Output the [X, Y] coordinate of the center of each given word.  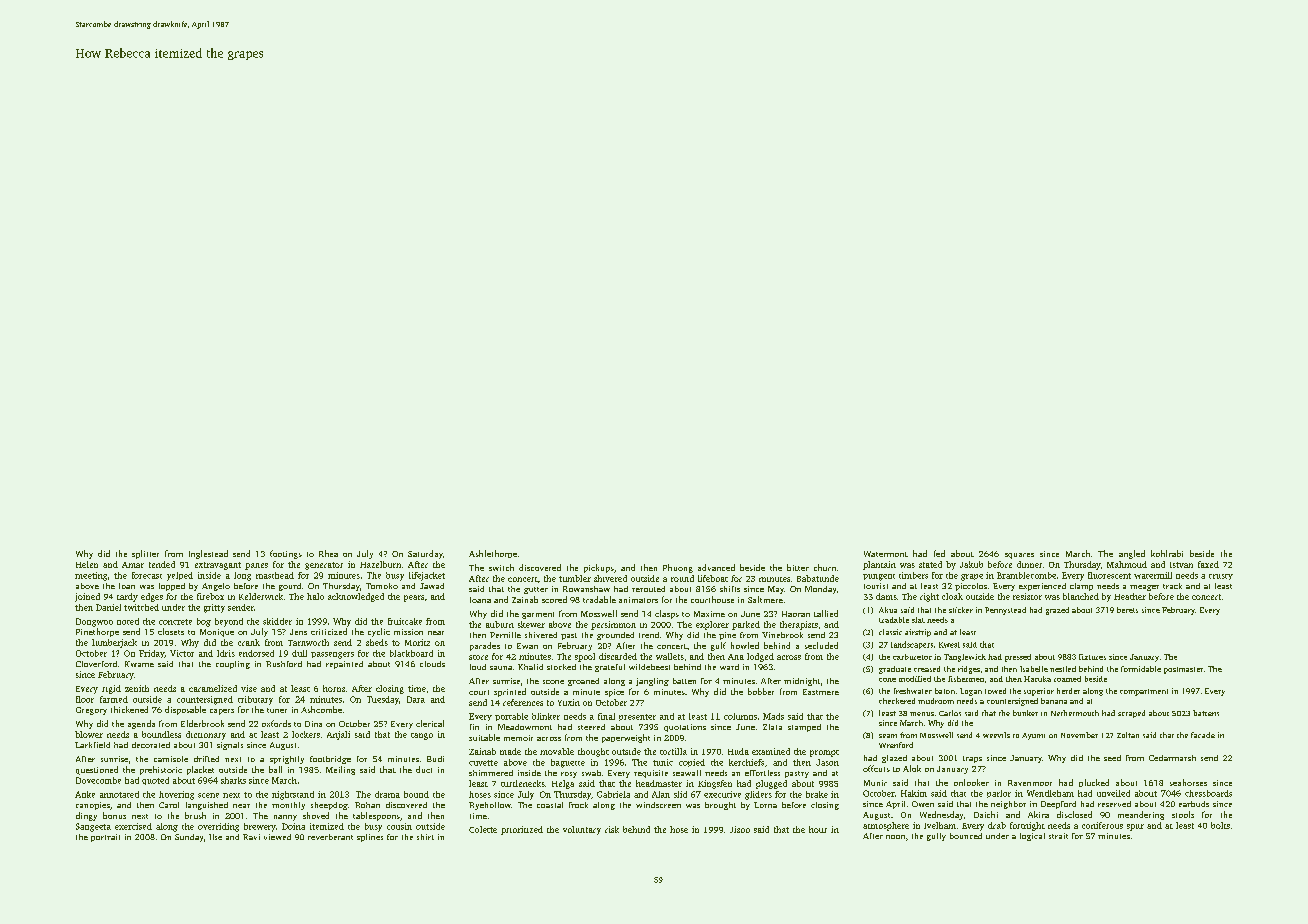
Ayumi [1033, 736]
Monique [217, 633]
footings [286, 554]
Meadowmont [525, 727]
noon [895, 837]
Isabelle [1034, 669]
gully [936, 837]
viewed [277, 837]
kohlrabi [1167, 553]
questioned [97, 770]
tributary [255, 700]
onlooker [971, 782]
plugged [771, 784]
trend [649, 635]
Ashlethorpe [493, 554]
